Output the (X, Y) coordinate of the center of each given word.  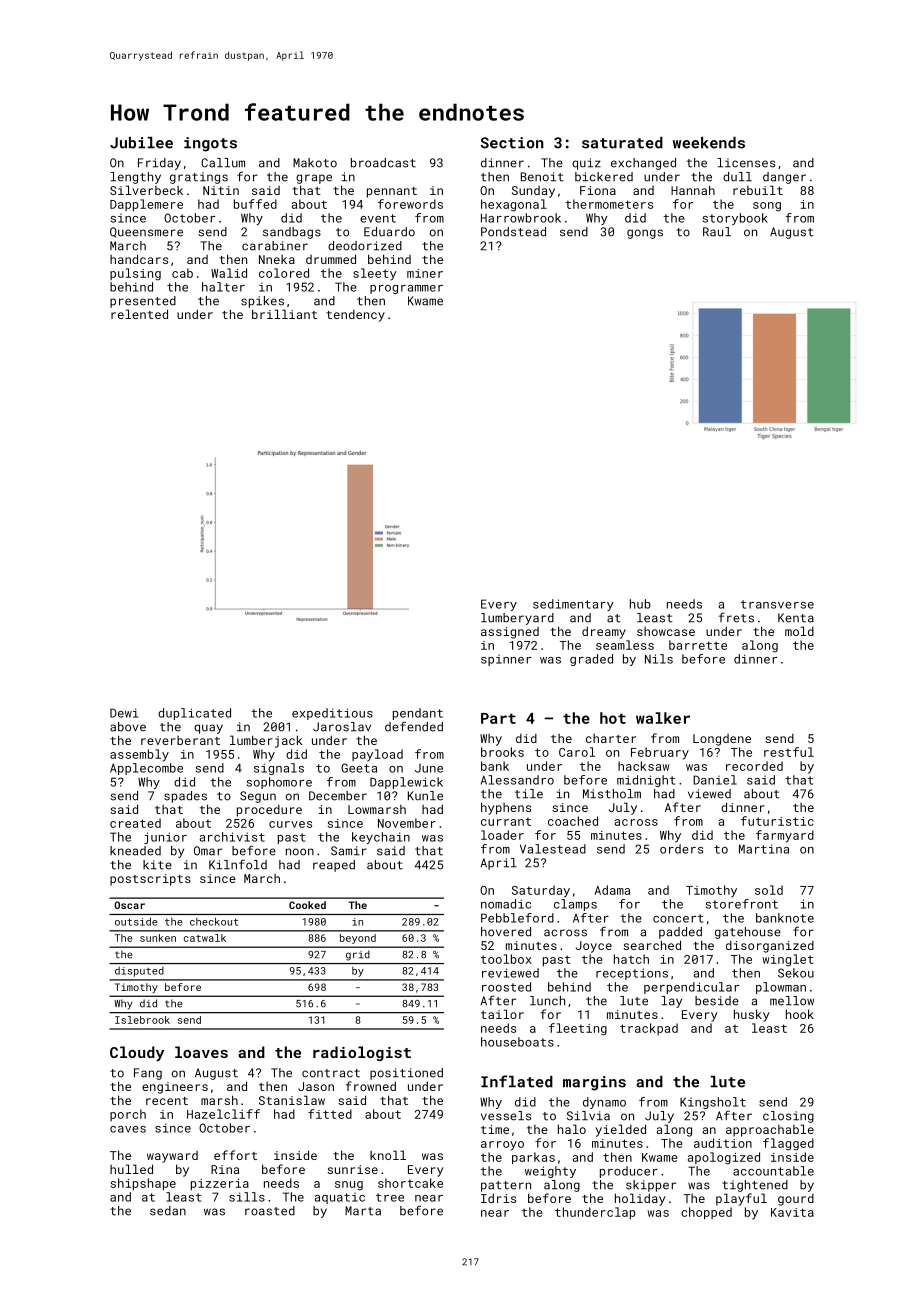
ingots (210, 144)
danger (784, 178)
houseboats (517, 1042)
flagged (788, 1144)
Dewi (124, 713)
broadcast (383, 163)
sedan (168, 1211)
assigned (510, 633)
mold (799, 631)
